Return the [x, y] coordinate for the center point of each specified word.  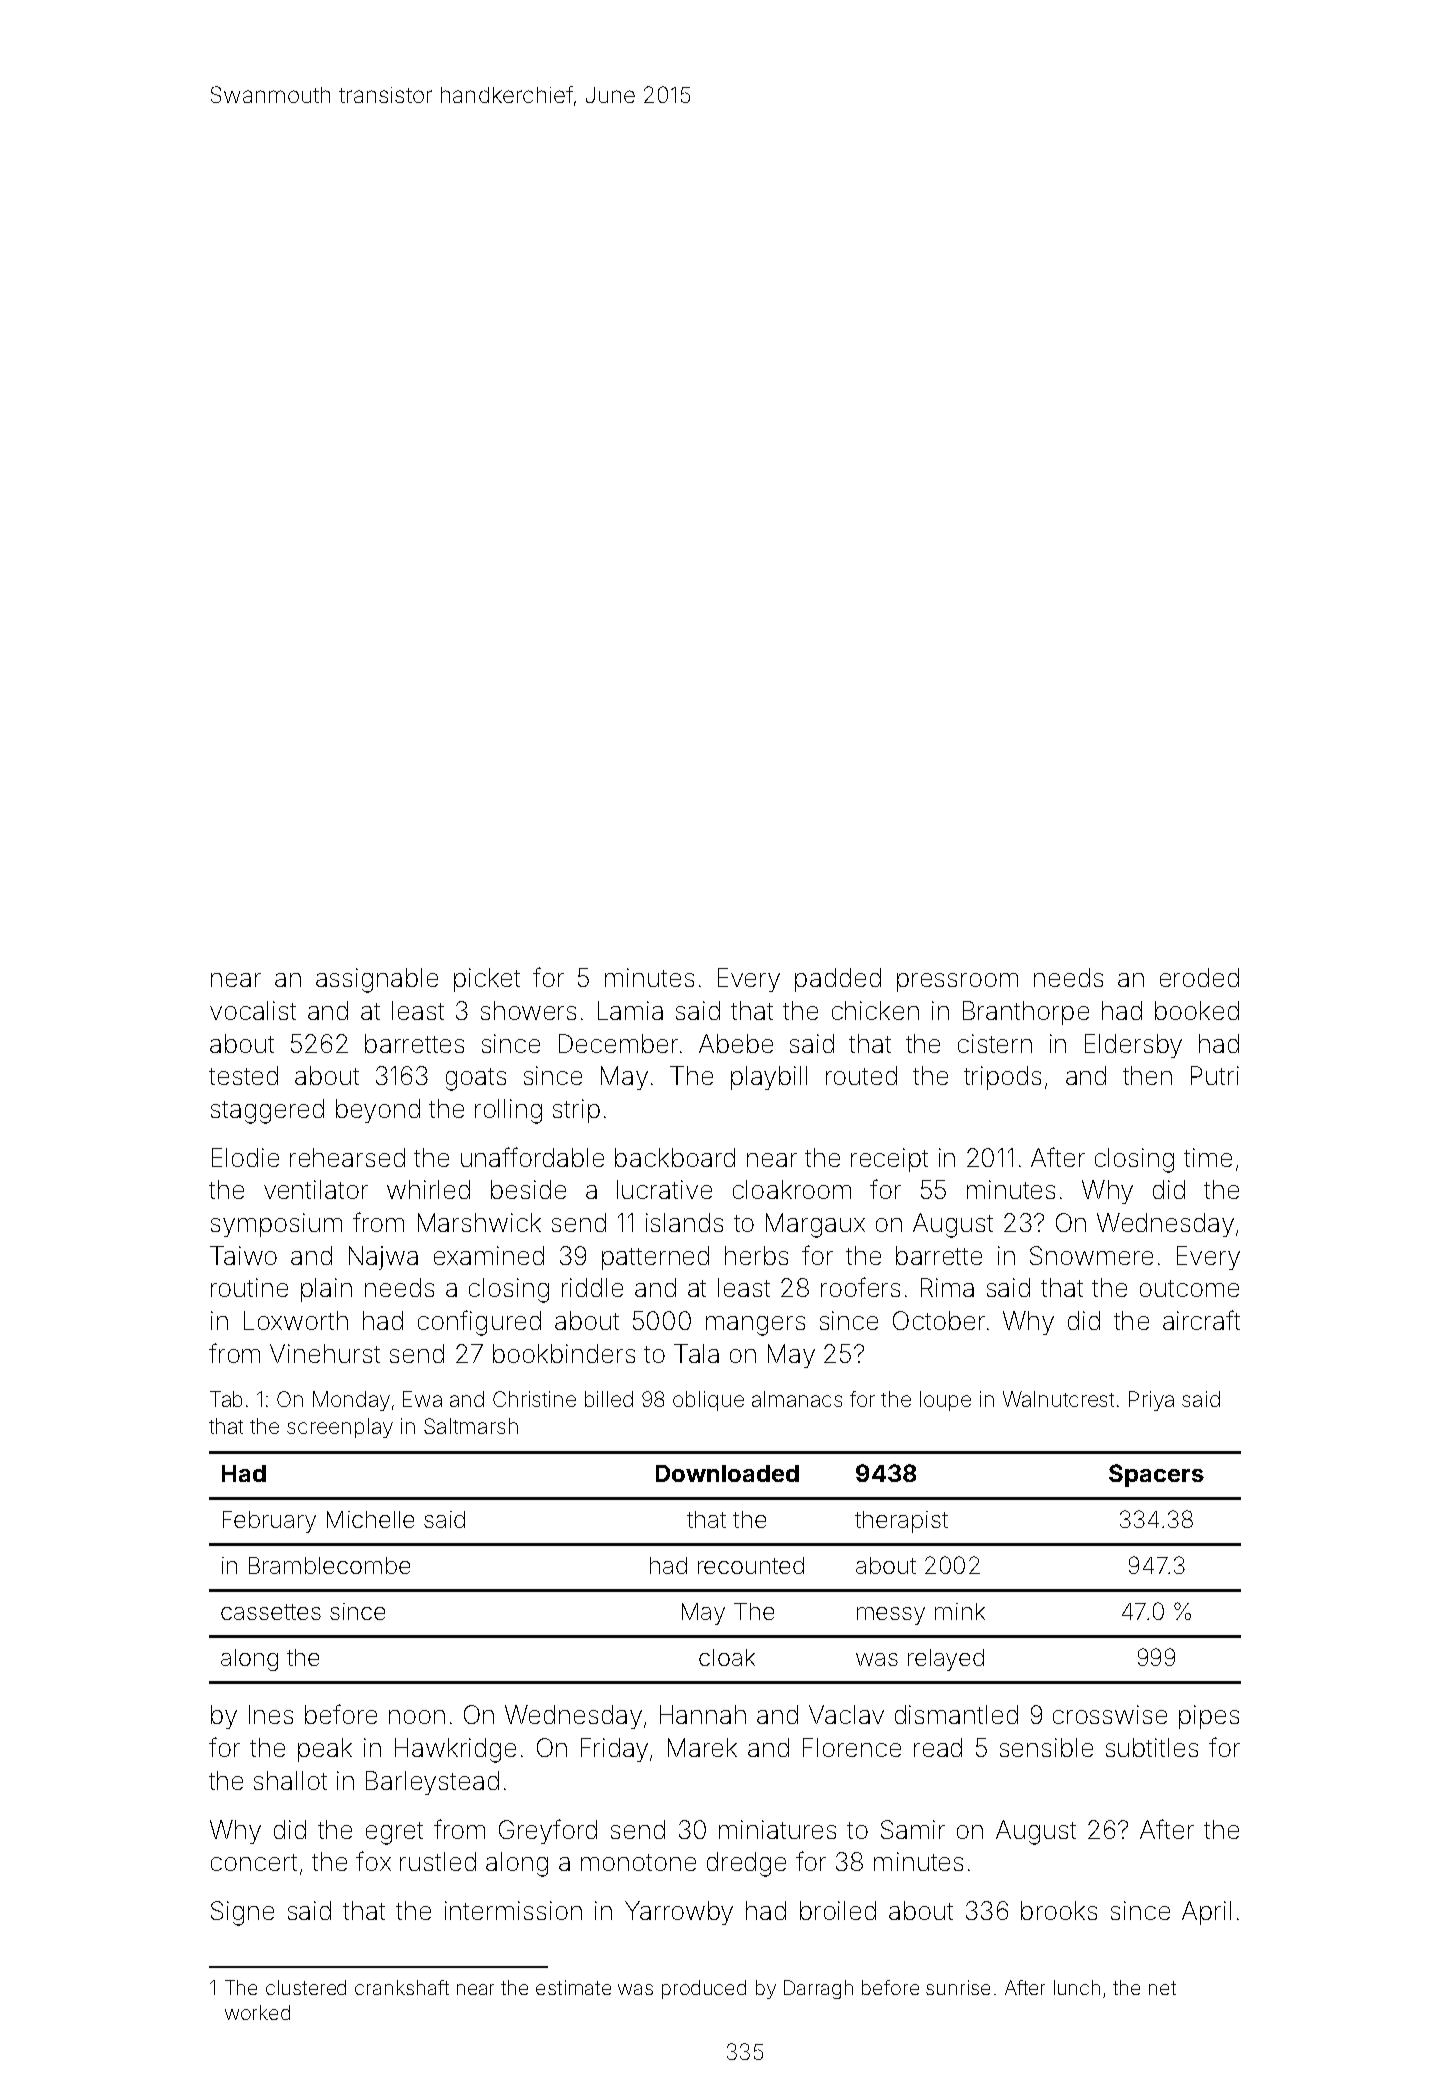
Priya [1151, 1401]
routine [249, 1287]
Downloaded [727, 1473]
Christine [534, 1399]
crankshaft [402, 1987]
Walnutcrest [1058, 1399]
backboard [675, 1157]
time [1208, 1157]
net [1162, 1988]
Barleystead [432, 1783]
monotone [638, 1862]
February [269, 1522]
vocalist [253, 1010]
